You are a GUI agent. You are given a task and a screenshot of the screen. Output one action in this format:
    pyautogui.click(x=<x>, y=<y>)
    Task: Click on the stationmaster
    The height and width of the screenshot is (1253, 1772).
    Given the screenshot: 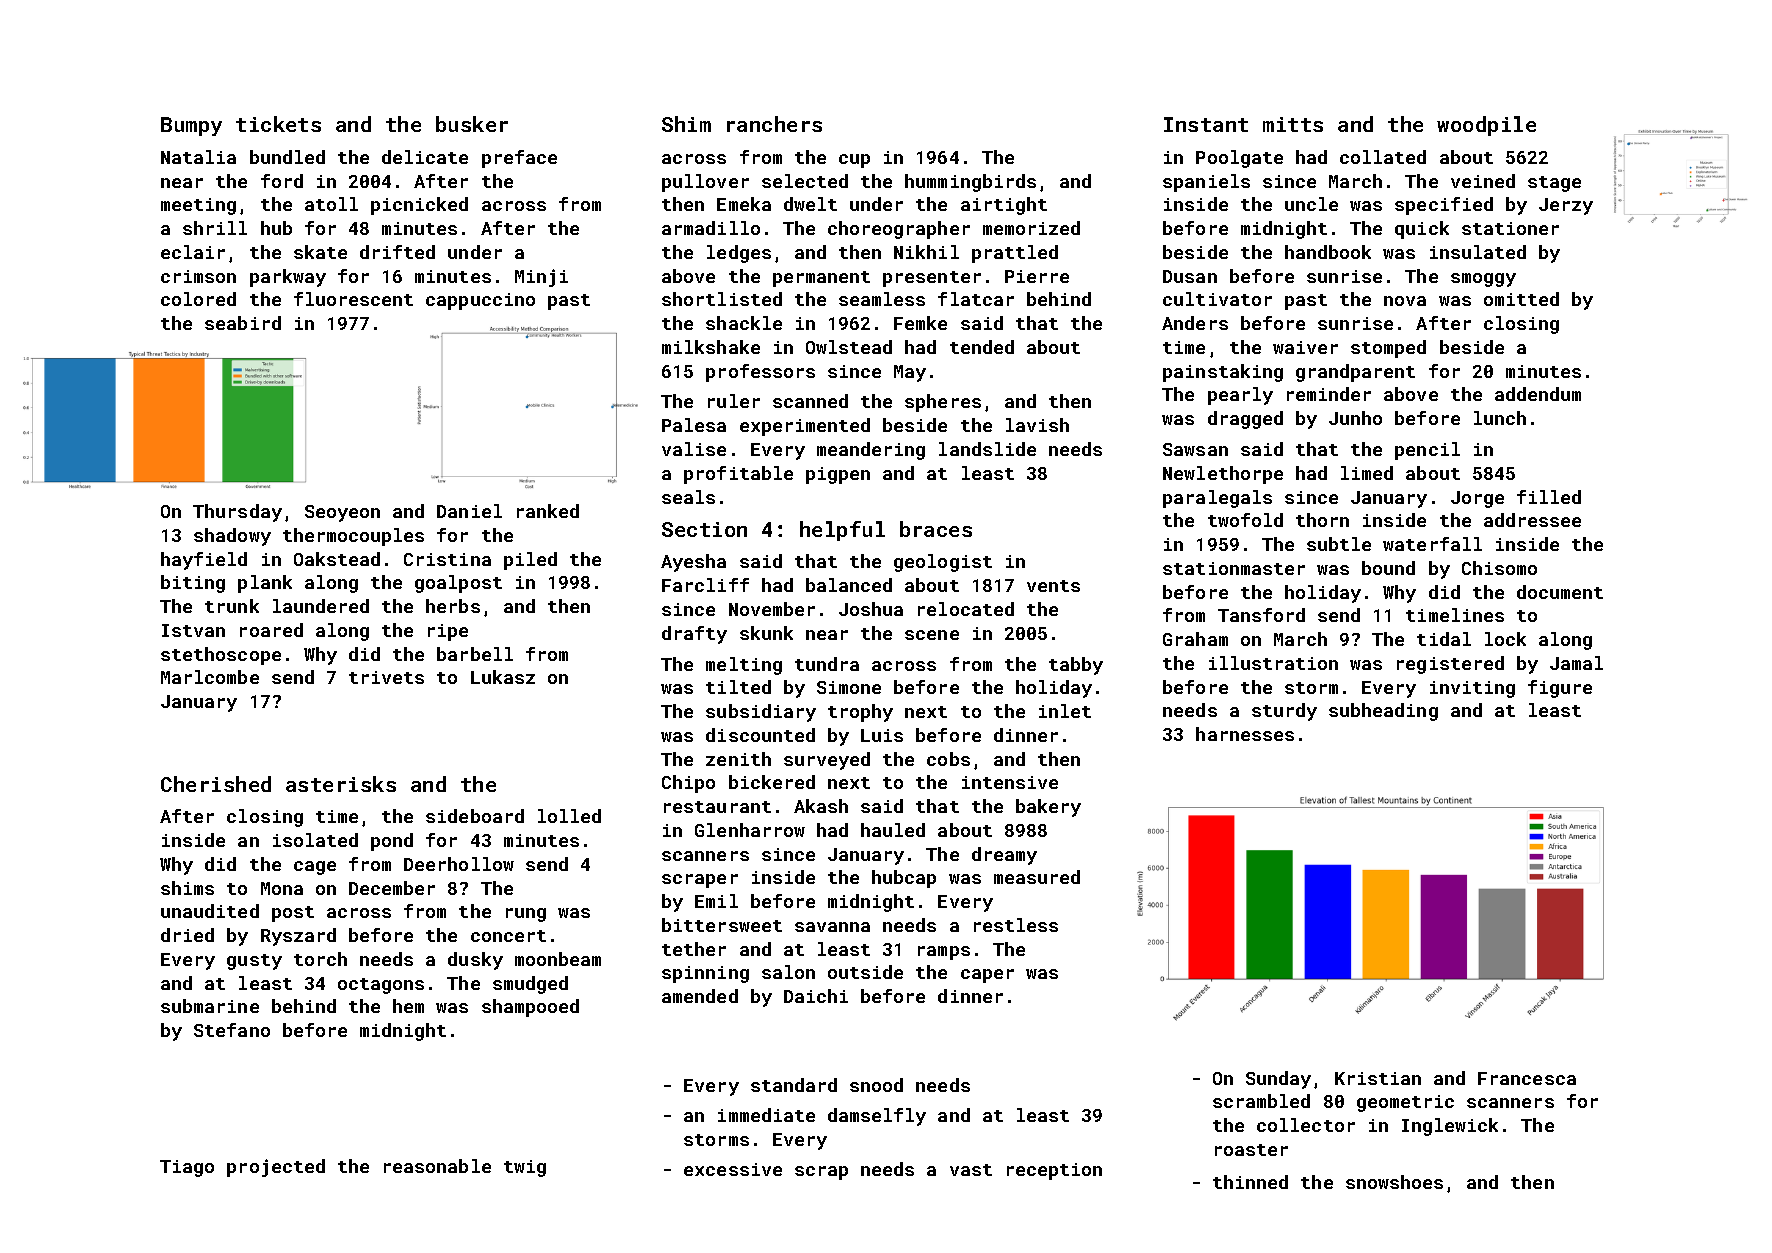 What is the action you would take?
    pyautogui.click(x=1234, y=568)
